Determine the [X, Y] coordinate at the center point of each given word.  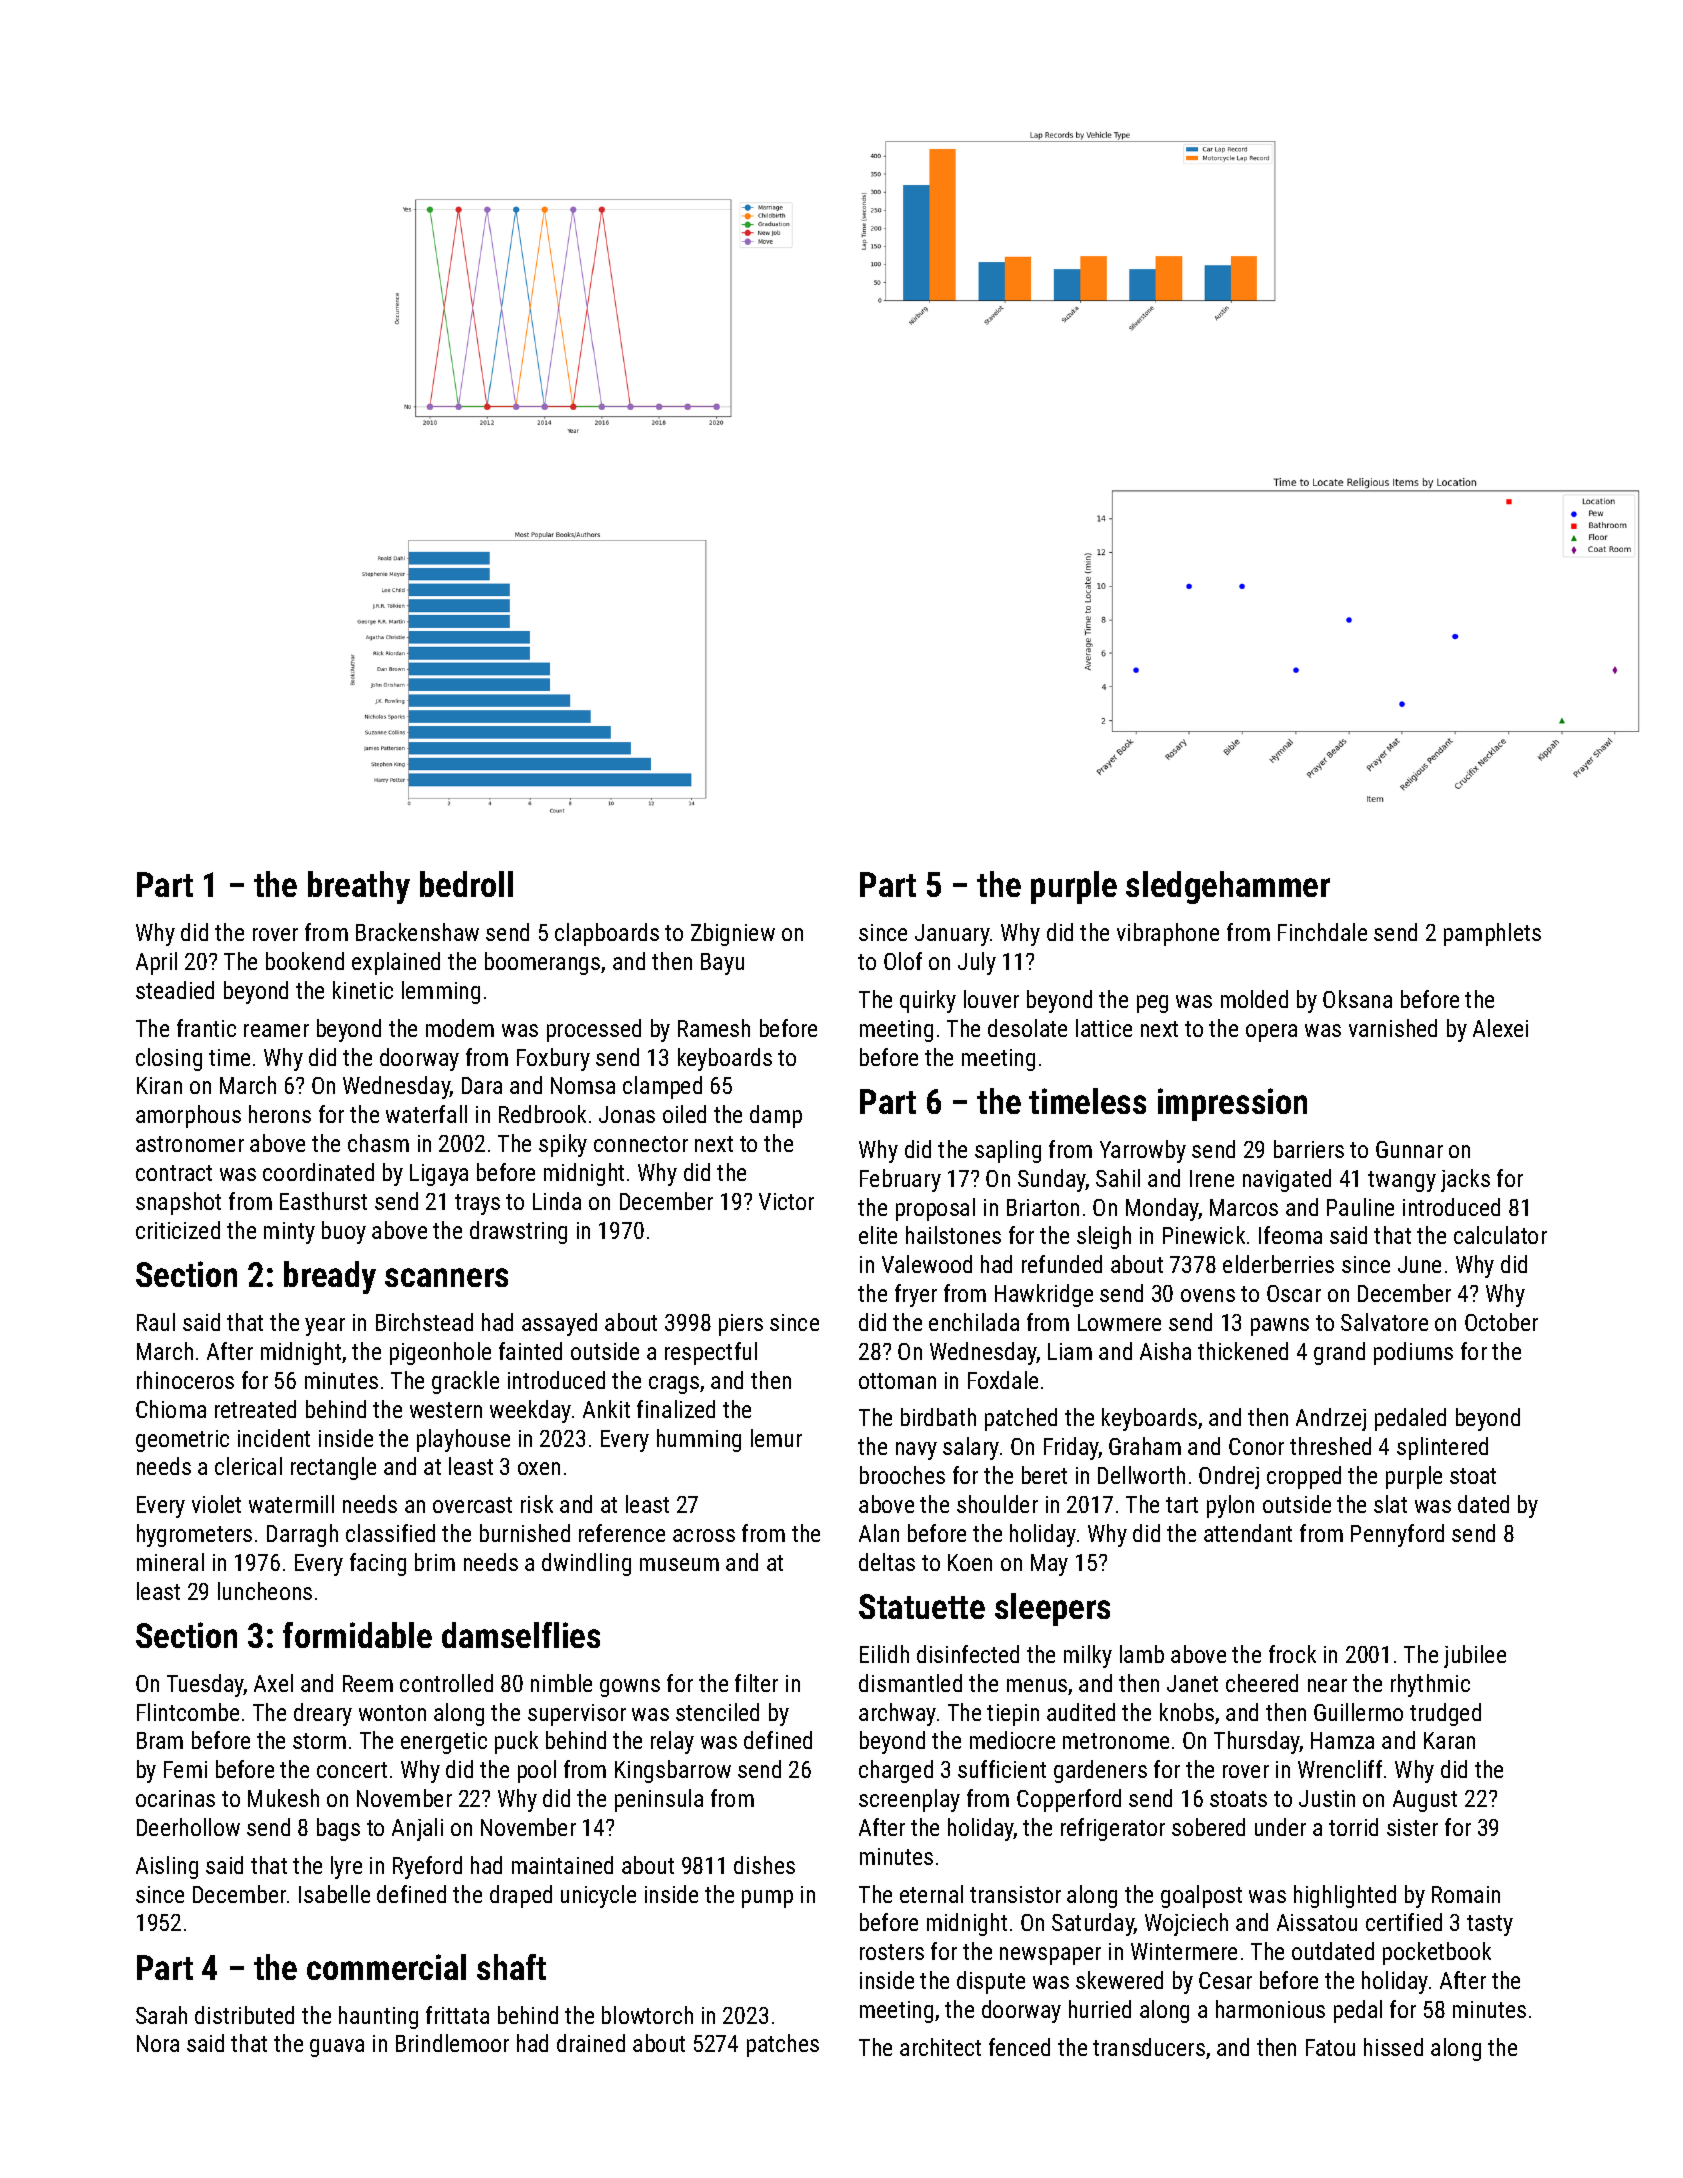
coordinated [318, 1172]
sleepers [1052, 1609]
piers [741, 1325]
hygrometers [194, 1535]
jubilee [1475, 1656]
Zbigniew [733, 934]
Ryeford [427, 1867]
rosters [892, 1952]
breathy [359, 887]
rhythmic [1430, 1685]
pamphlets [1492, 934]
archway [897, 1714]
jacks [1465, 1180]
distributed [244, 2015]
